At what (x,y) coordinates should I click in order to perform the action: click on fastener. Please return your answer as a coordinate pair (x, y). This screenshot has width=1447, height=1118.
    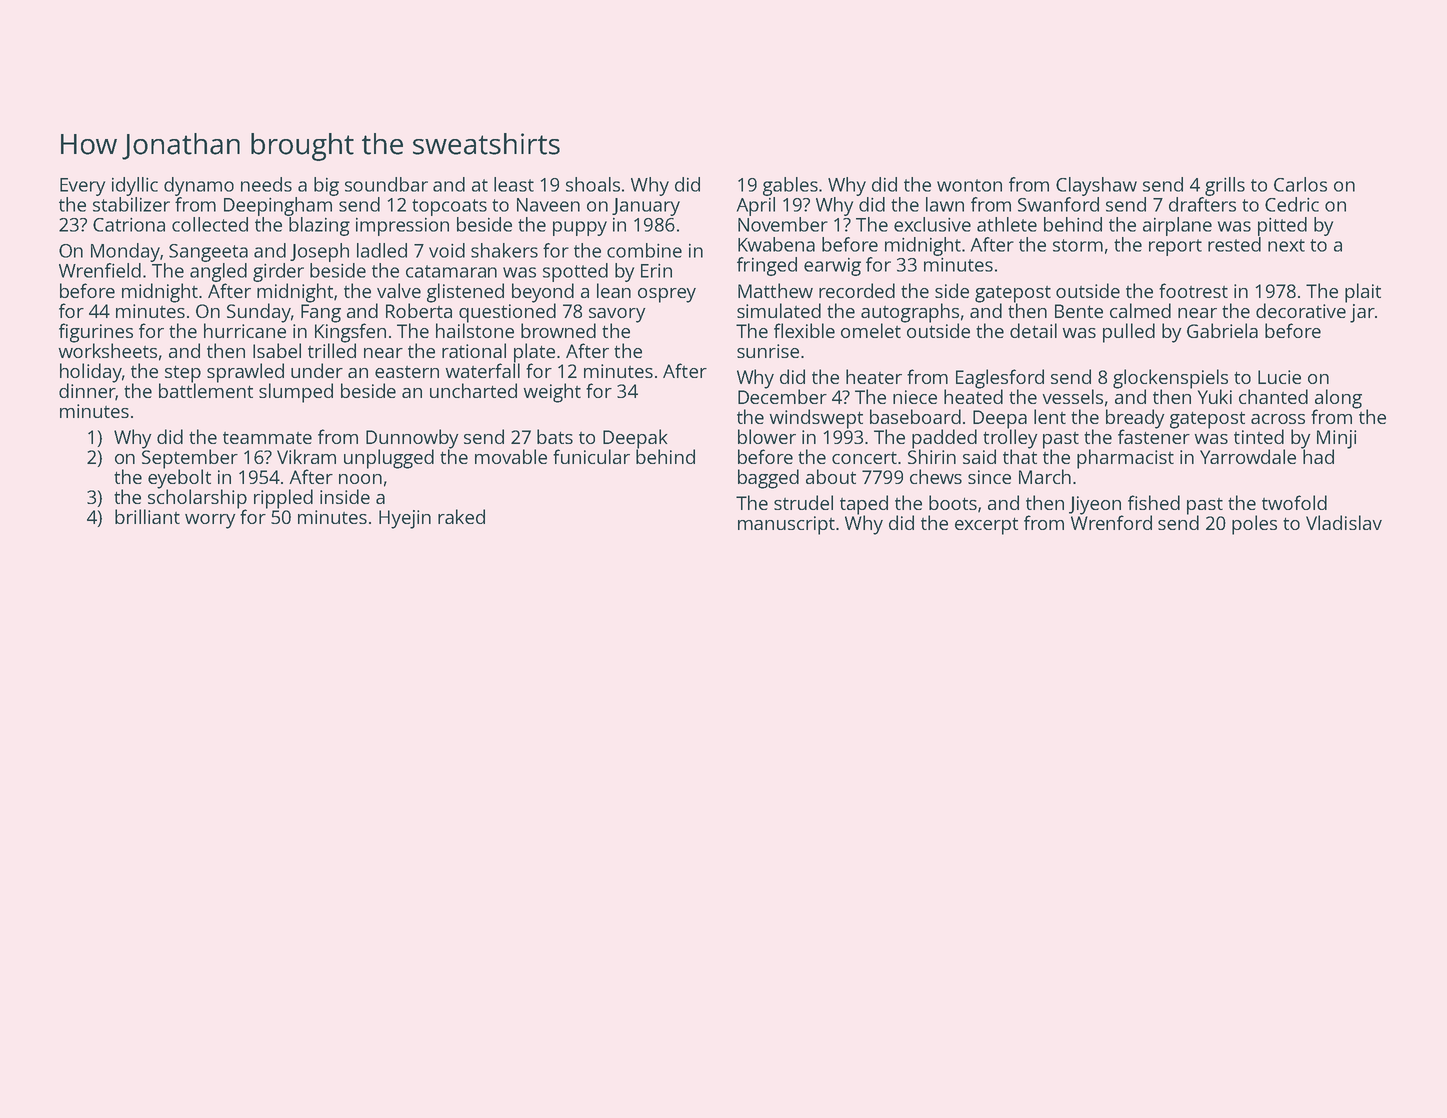
    Looking at the image, I should click on (1154, 436).
